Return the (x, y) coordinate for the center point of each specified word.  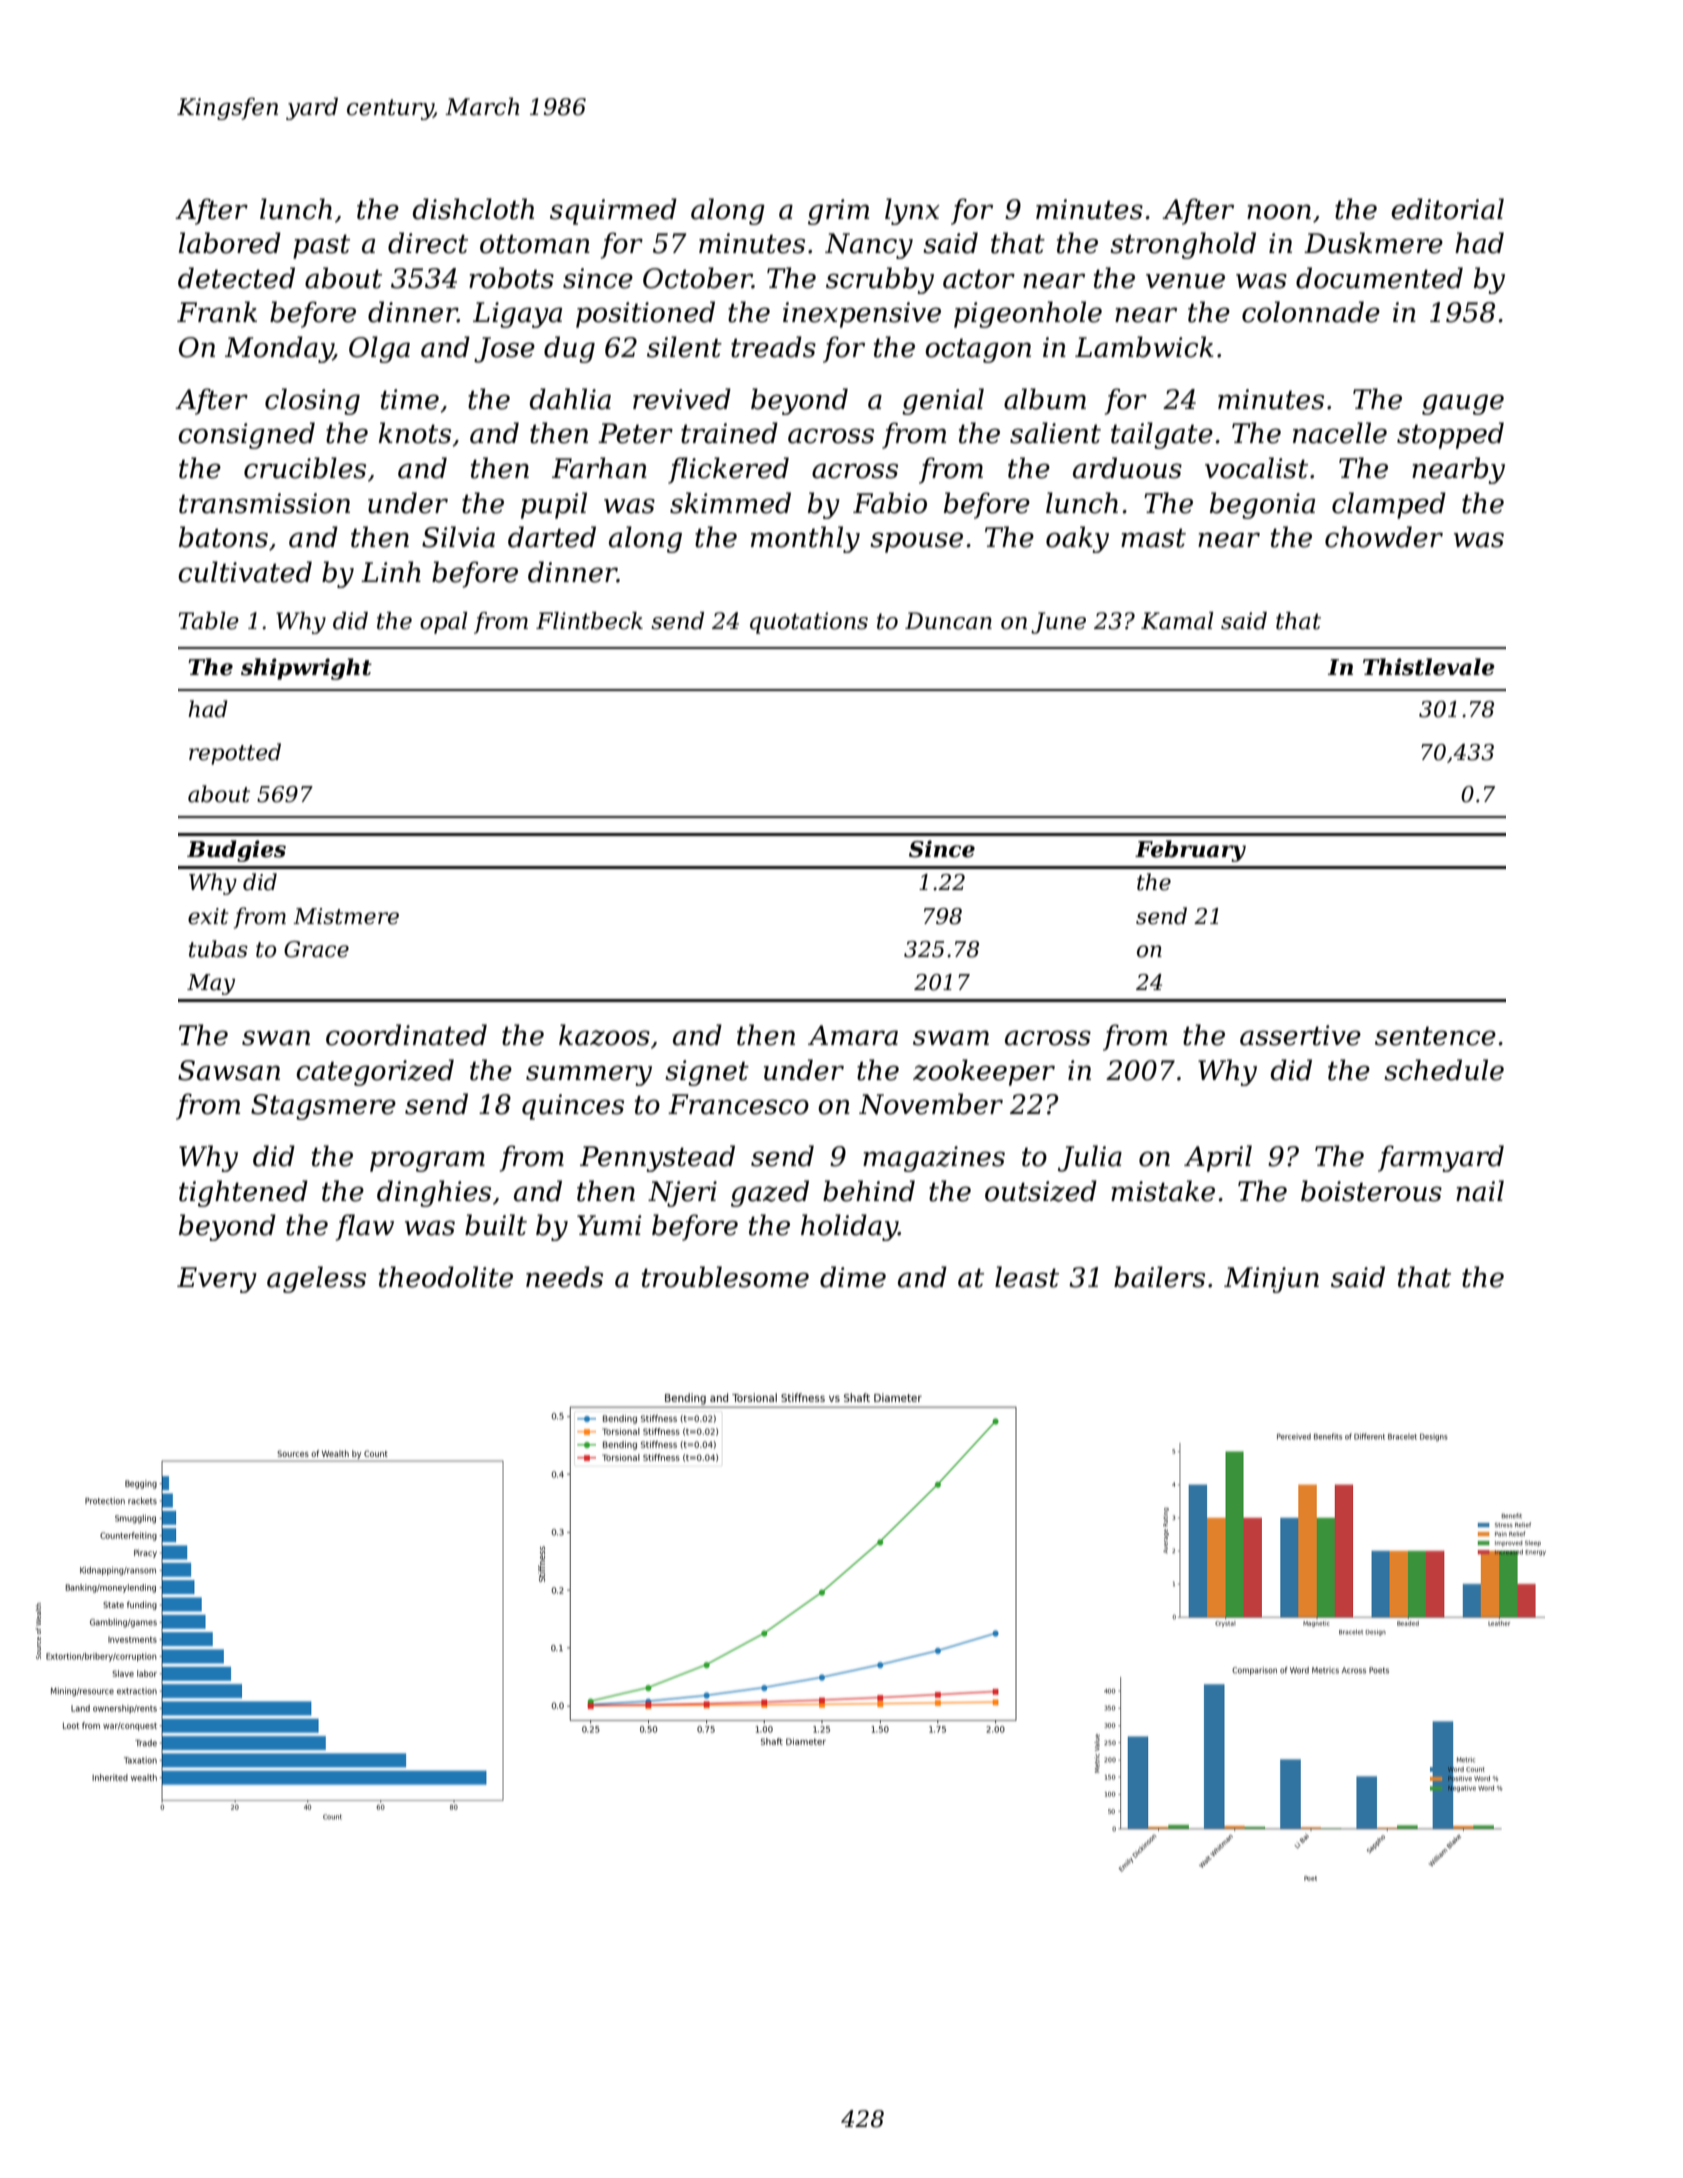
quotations (809, 623)
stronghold (1183, 245)
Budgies (236, 851)
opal (444, 623)
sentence (1435, 1036)
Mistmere (346, 916)
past (321, 246)
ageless (316, 1279)
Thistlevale (1429, 667)
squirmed (613, 211)
